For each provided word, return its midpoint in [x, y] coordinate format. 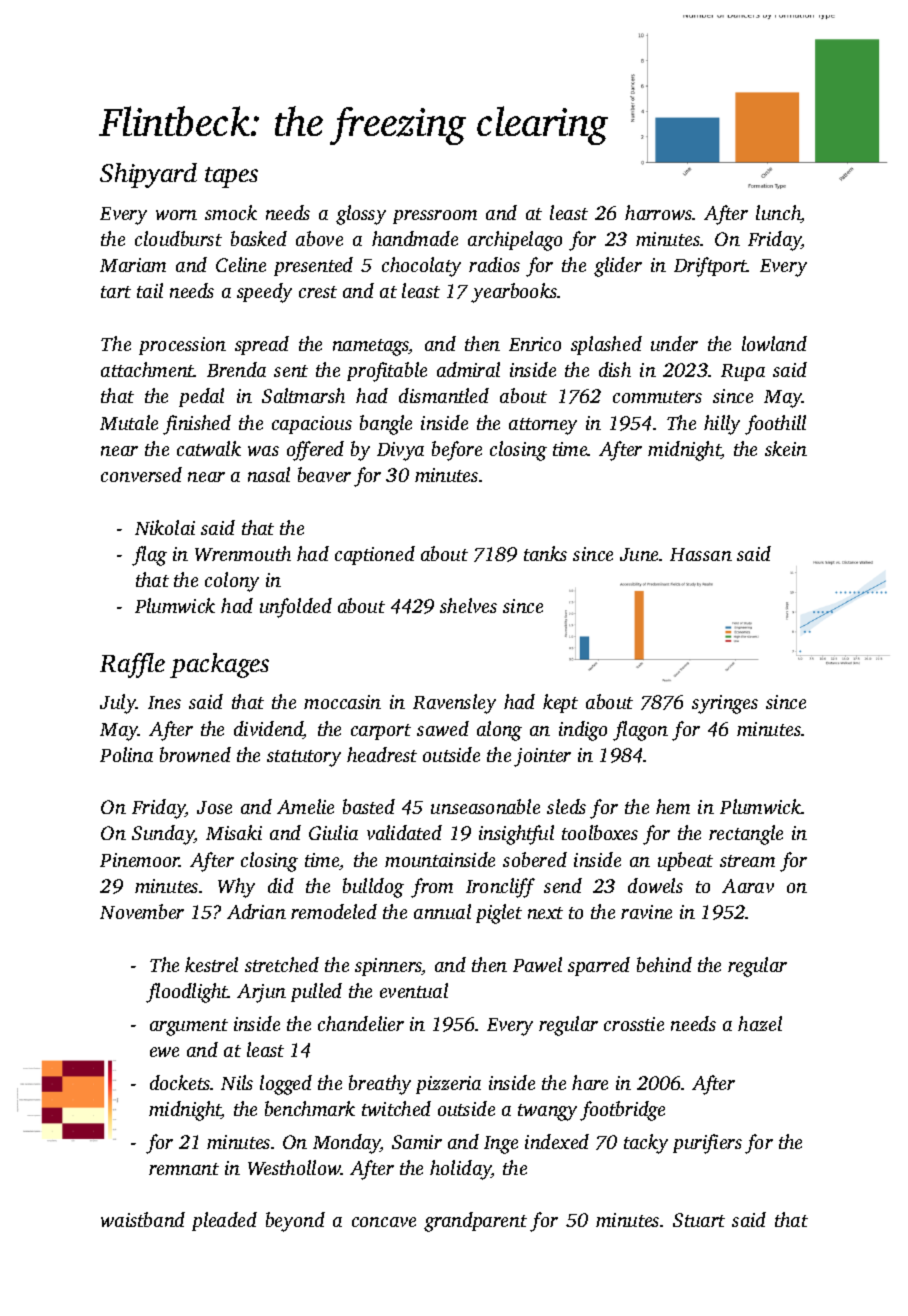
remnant [184, 1169]
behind [664, 964]
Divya [400, 451]
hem [673, 806]
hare [590, 1082]
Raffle [132, 665]
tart [116, 292]
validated [404, 832]
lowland [774, 343]
